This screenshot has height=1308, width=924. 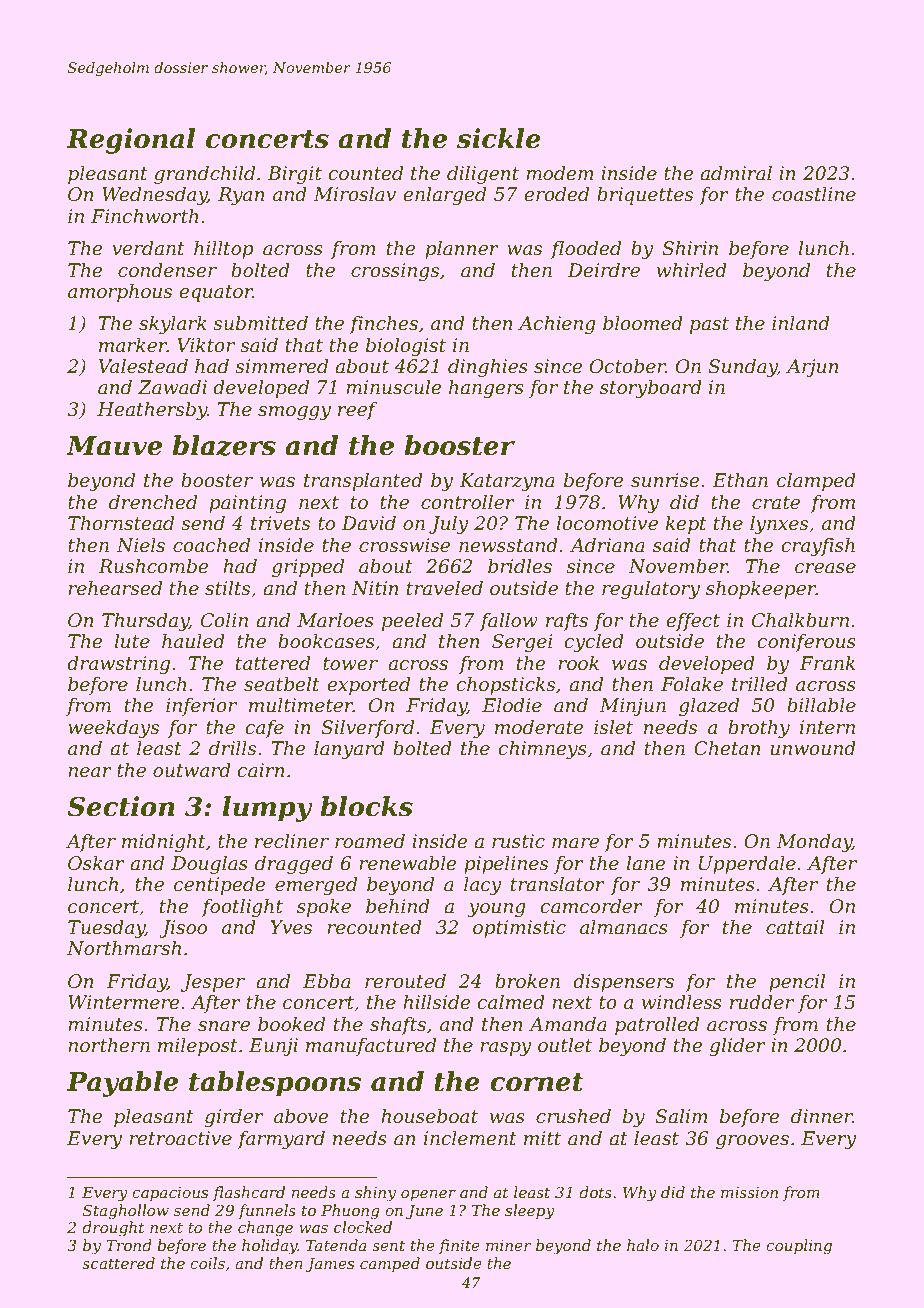 What do you see at coordinates (690, 248) in the screenshot?
I see `Shirin` at bounding box center [690, 248].
